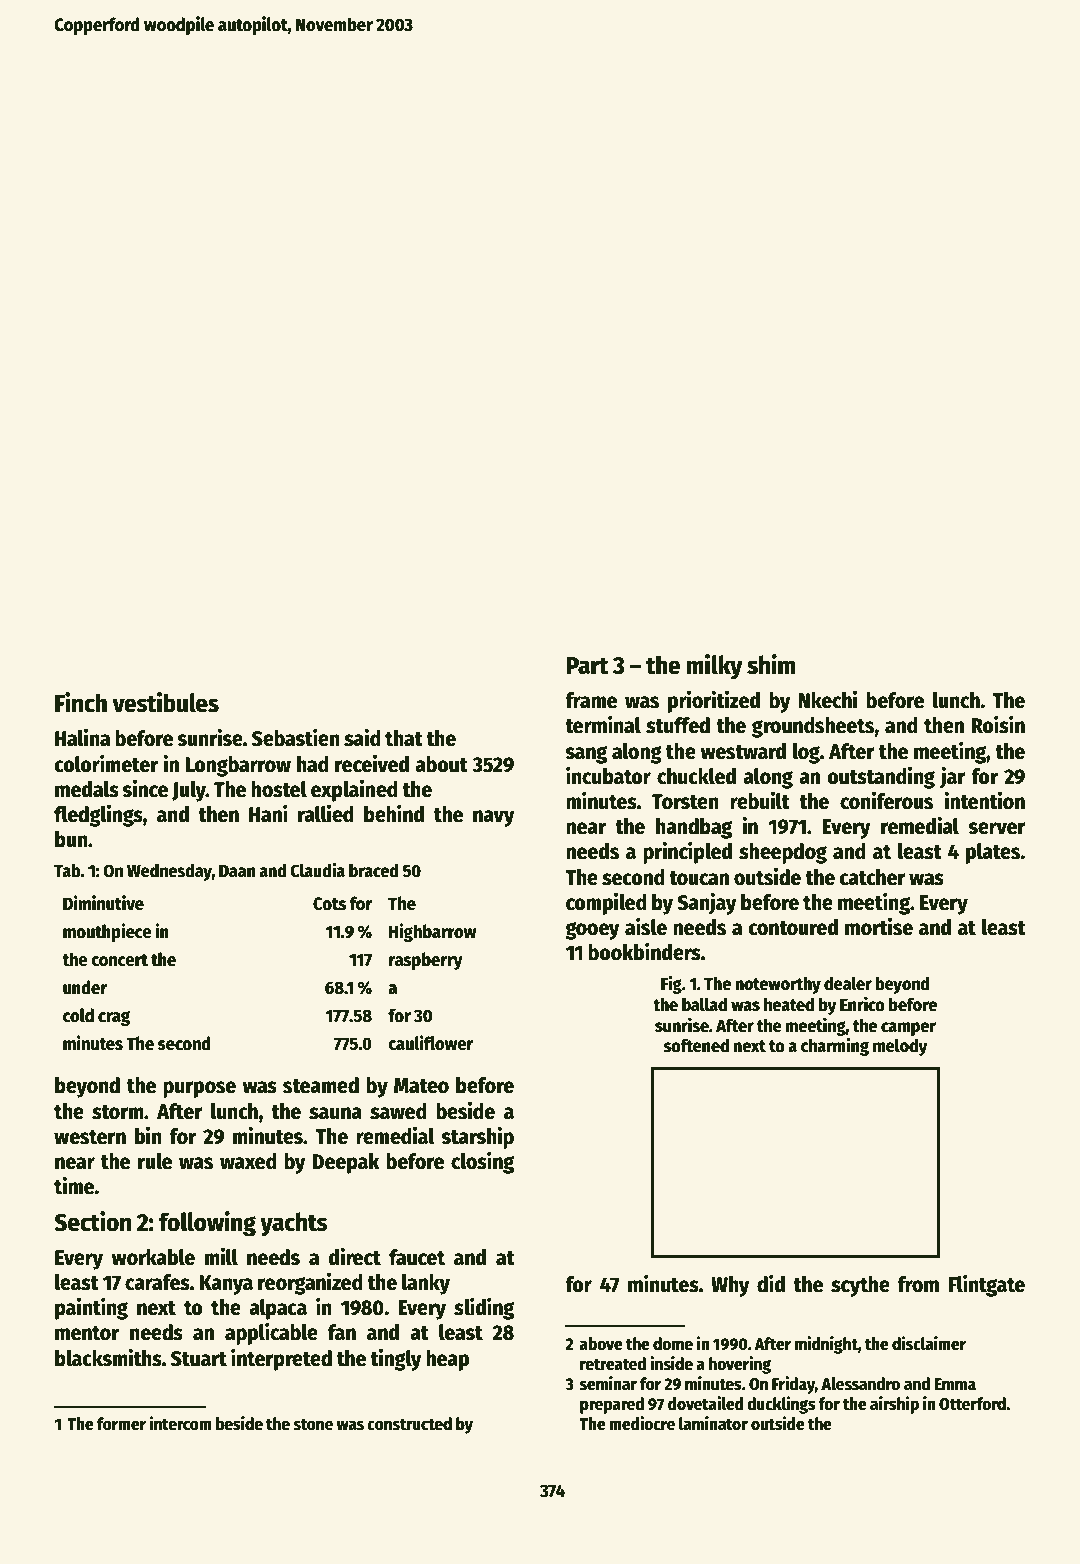 The height and width of the page is (1564, 1080). I want to click on prepared, so click(612, 1405).
